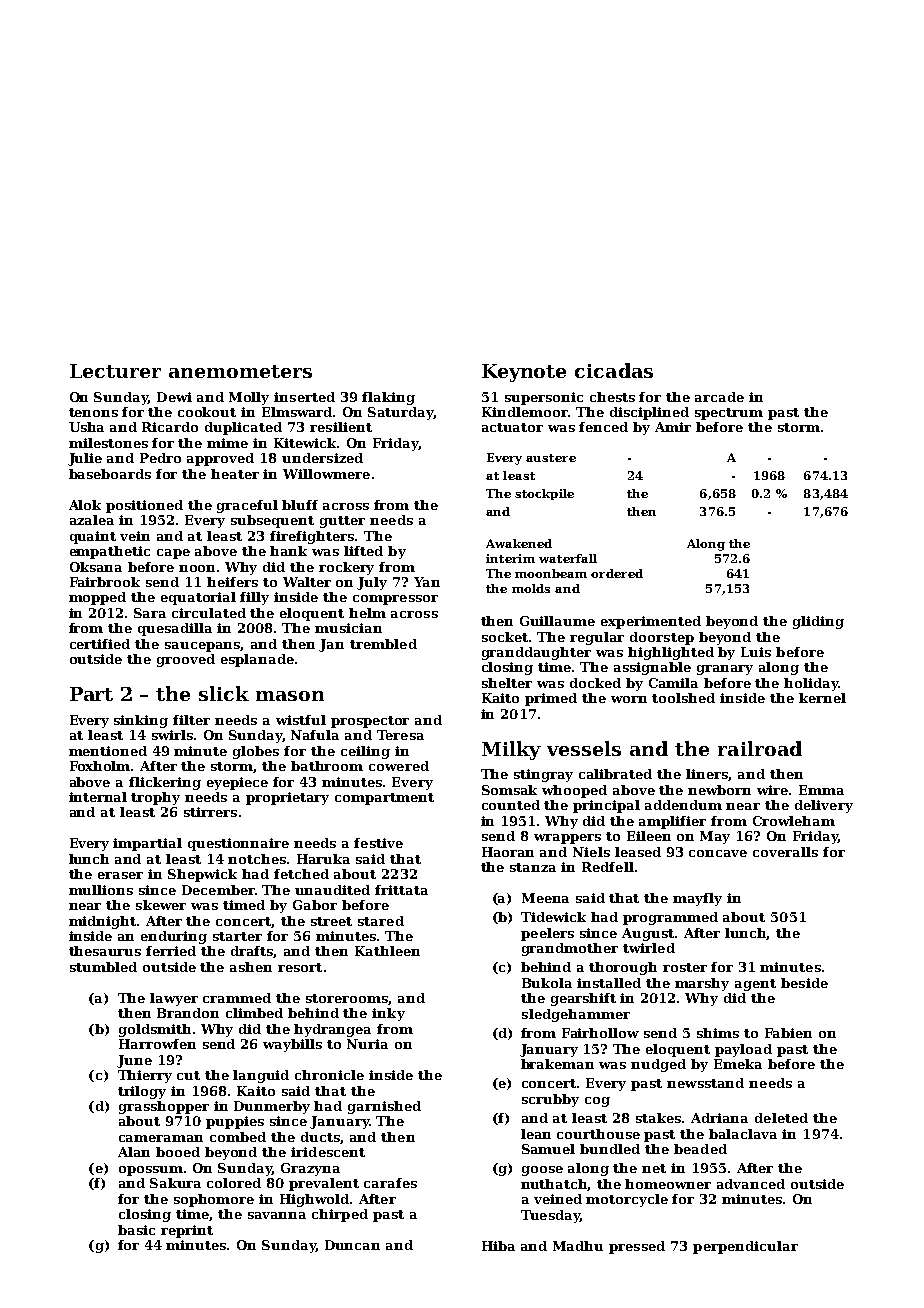 This screenshot has height=1308, width=924. Describe the element at coordinates (115, 371) in the screenshot. I see `Lecturer` at that location.
